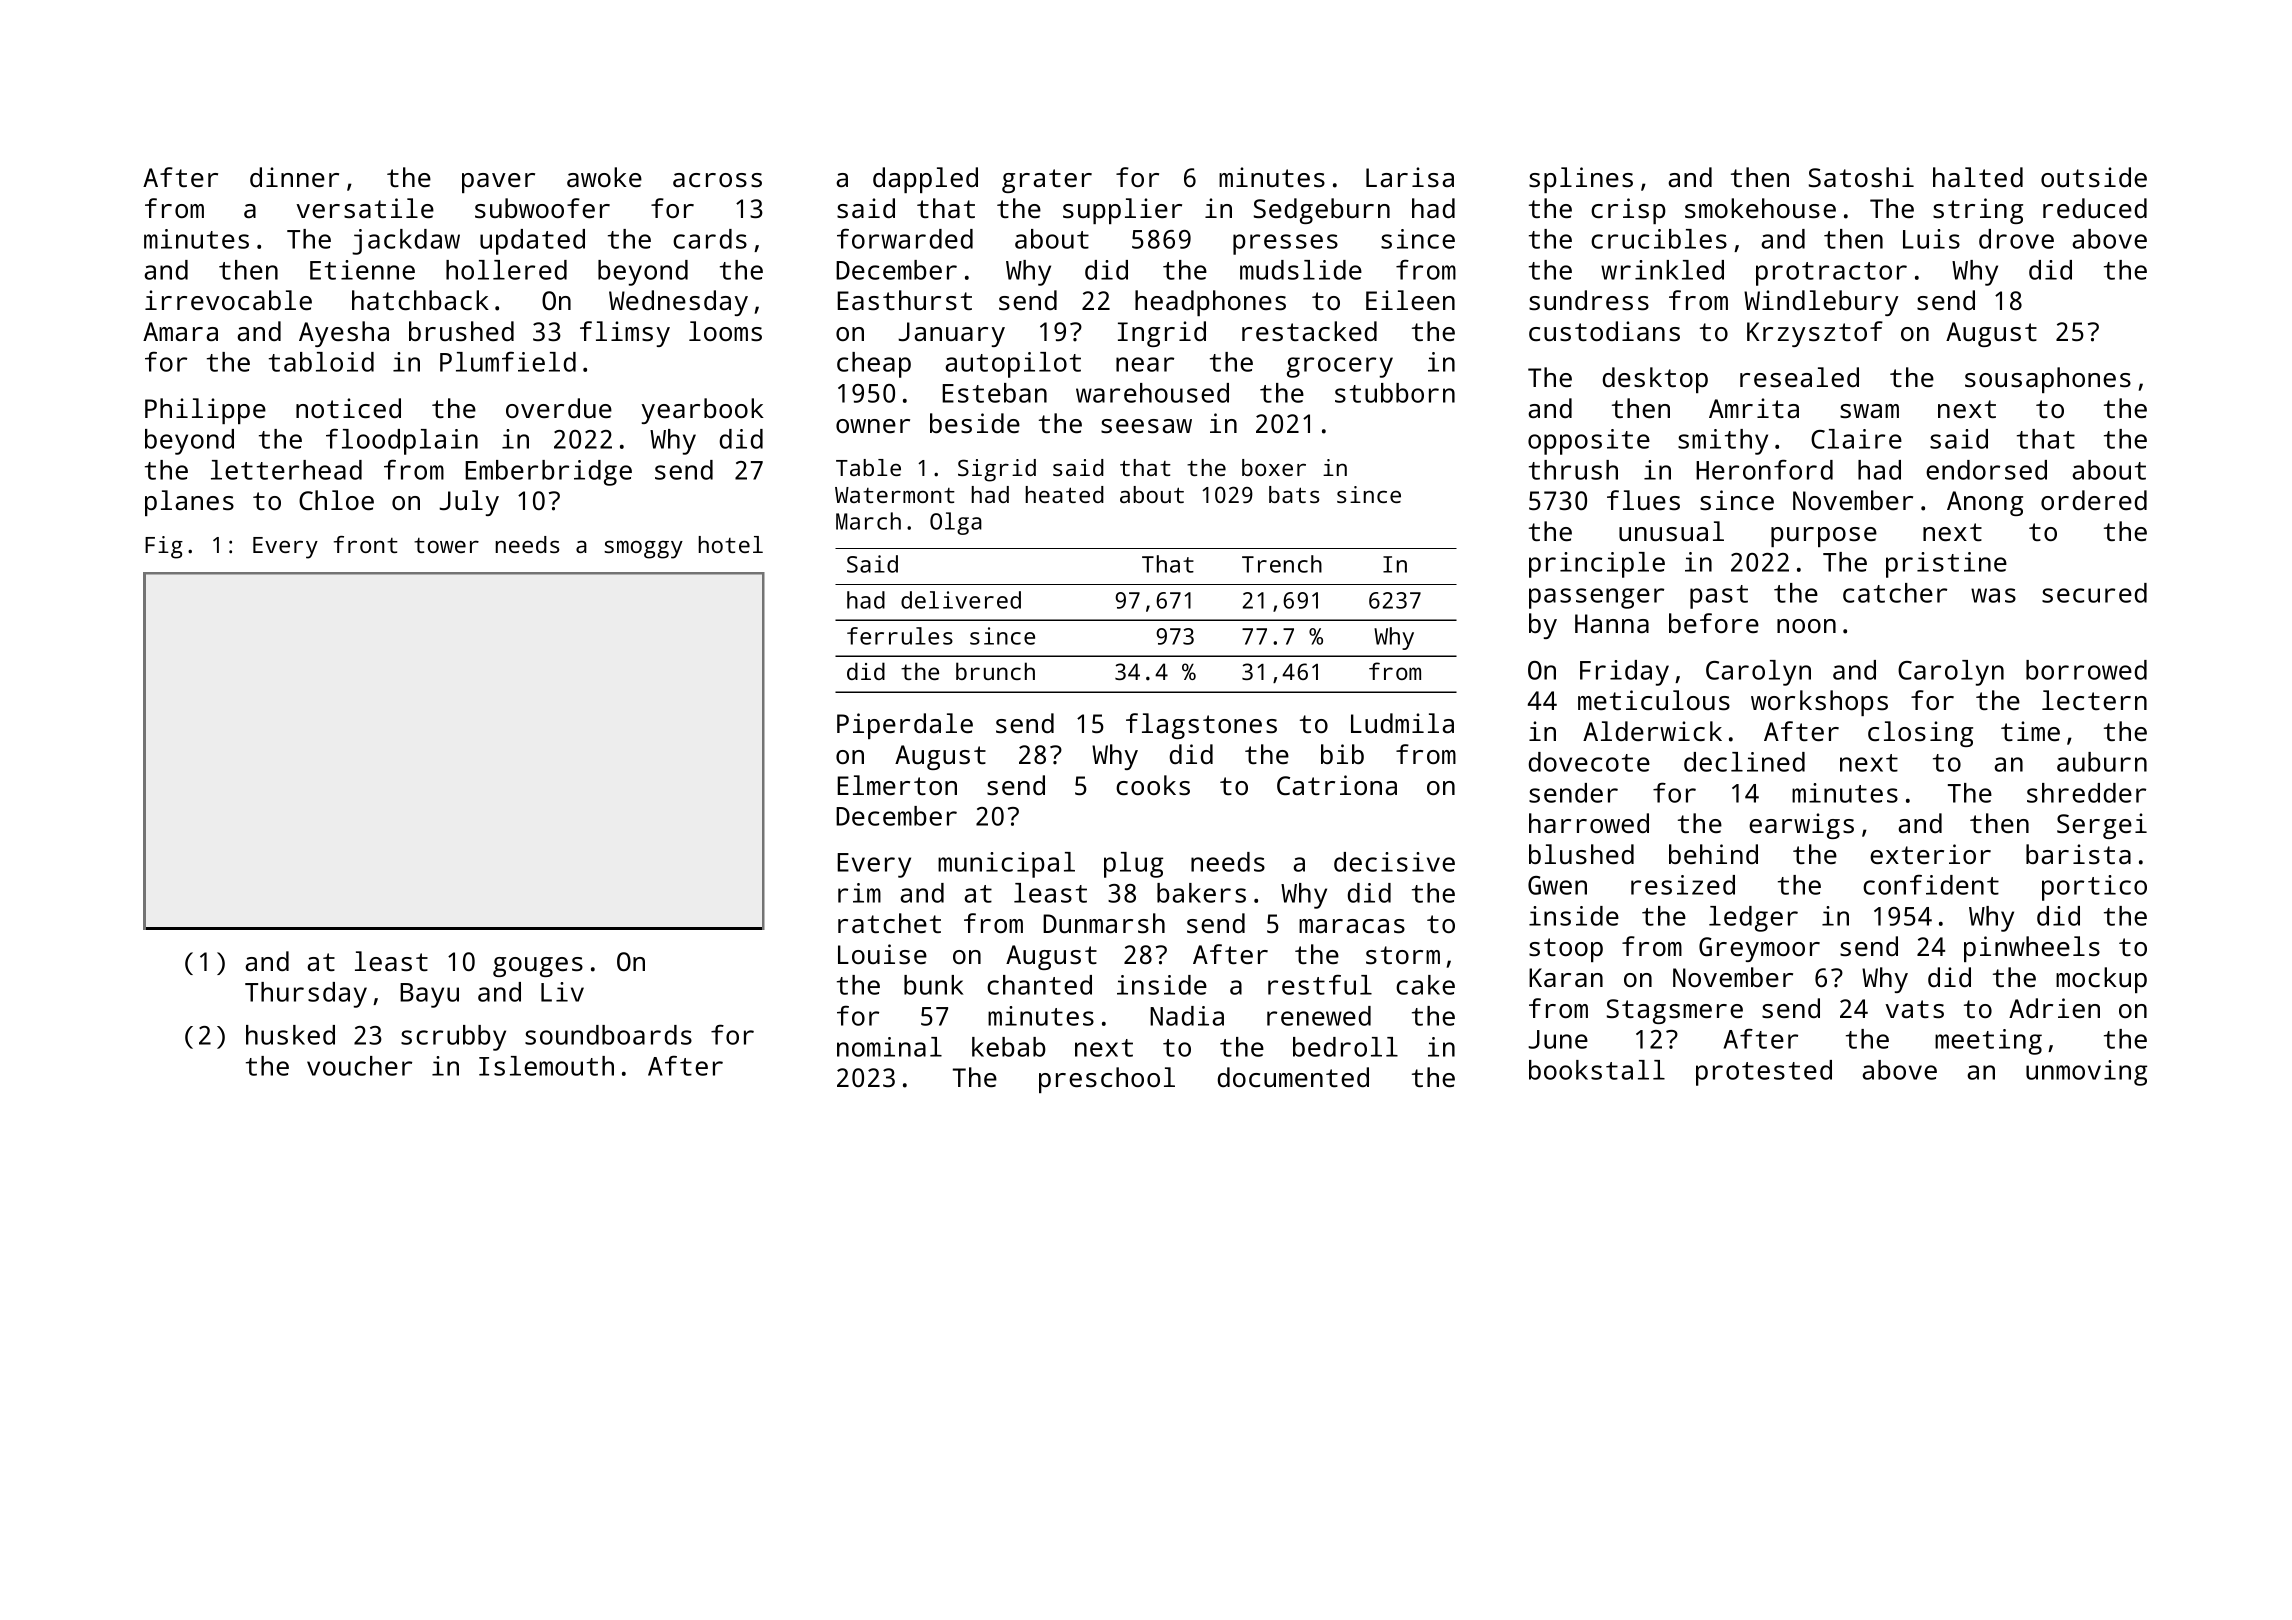  I want to click on grater, so click(1047, 181).
